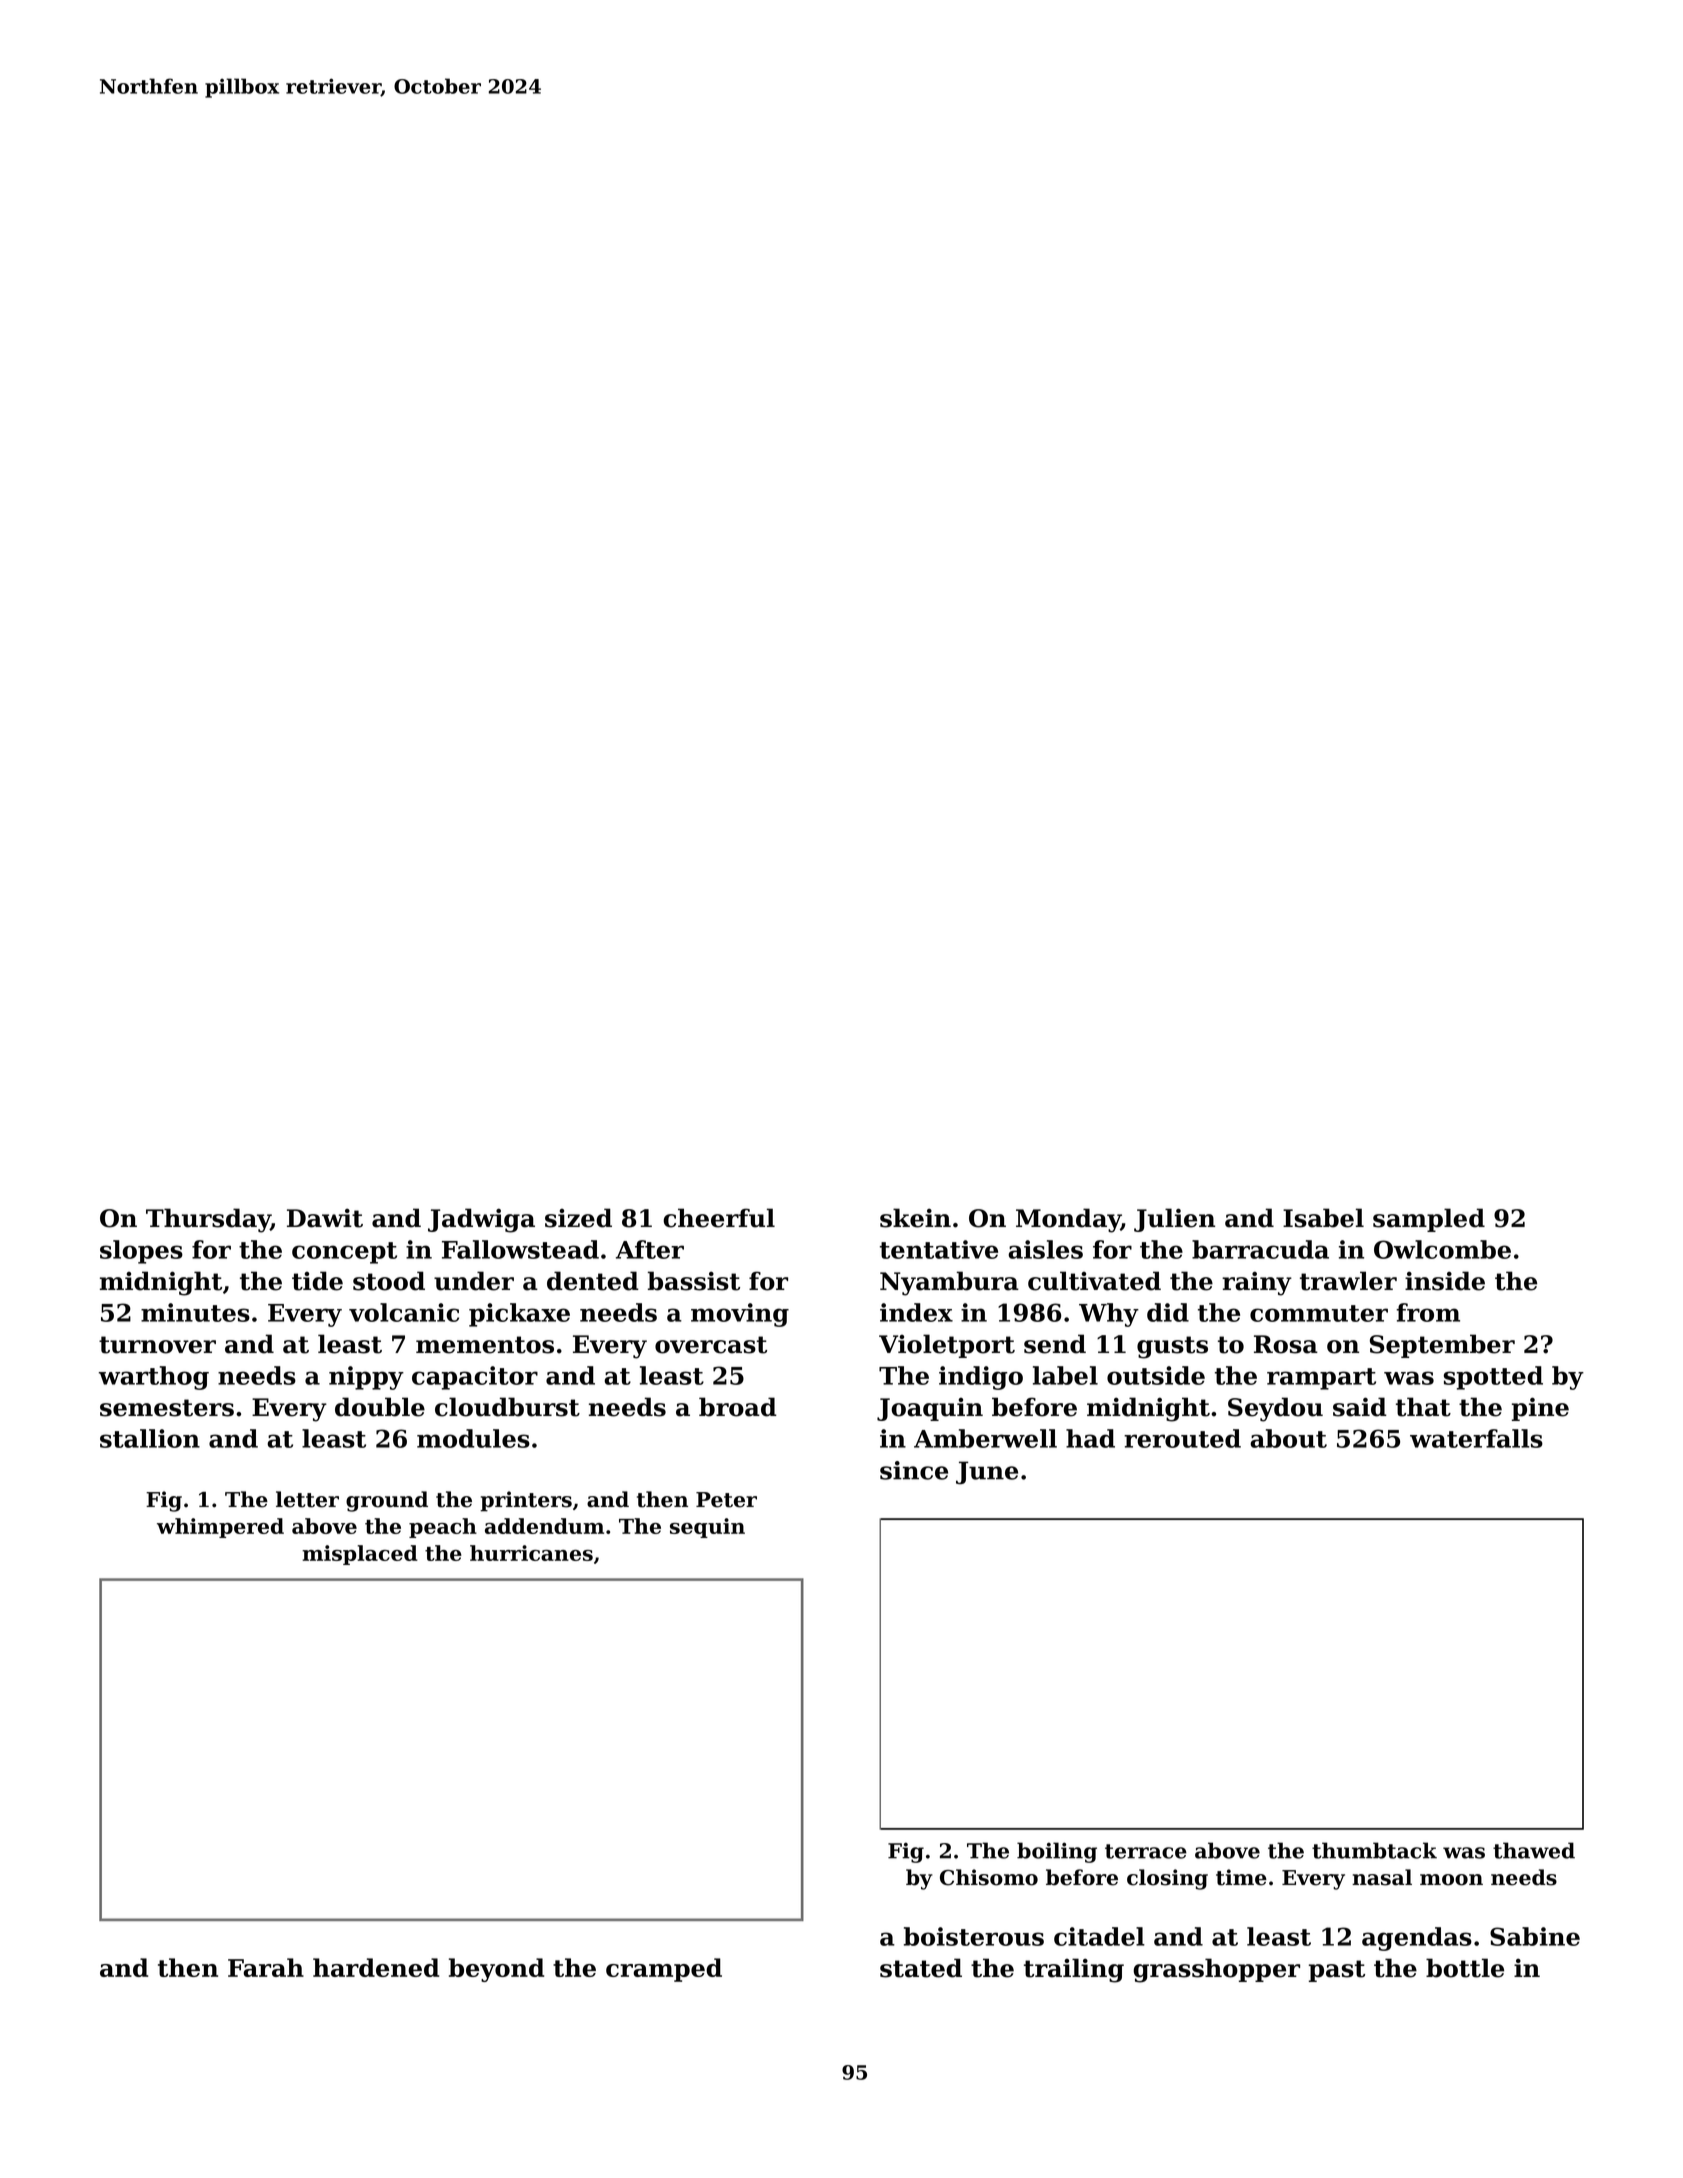  Describe the element at coordinates (531, 1553) in the screenshot. I see `hurricanes` at that location.
